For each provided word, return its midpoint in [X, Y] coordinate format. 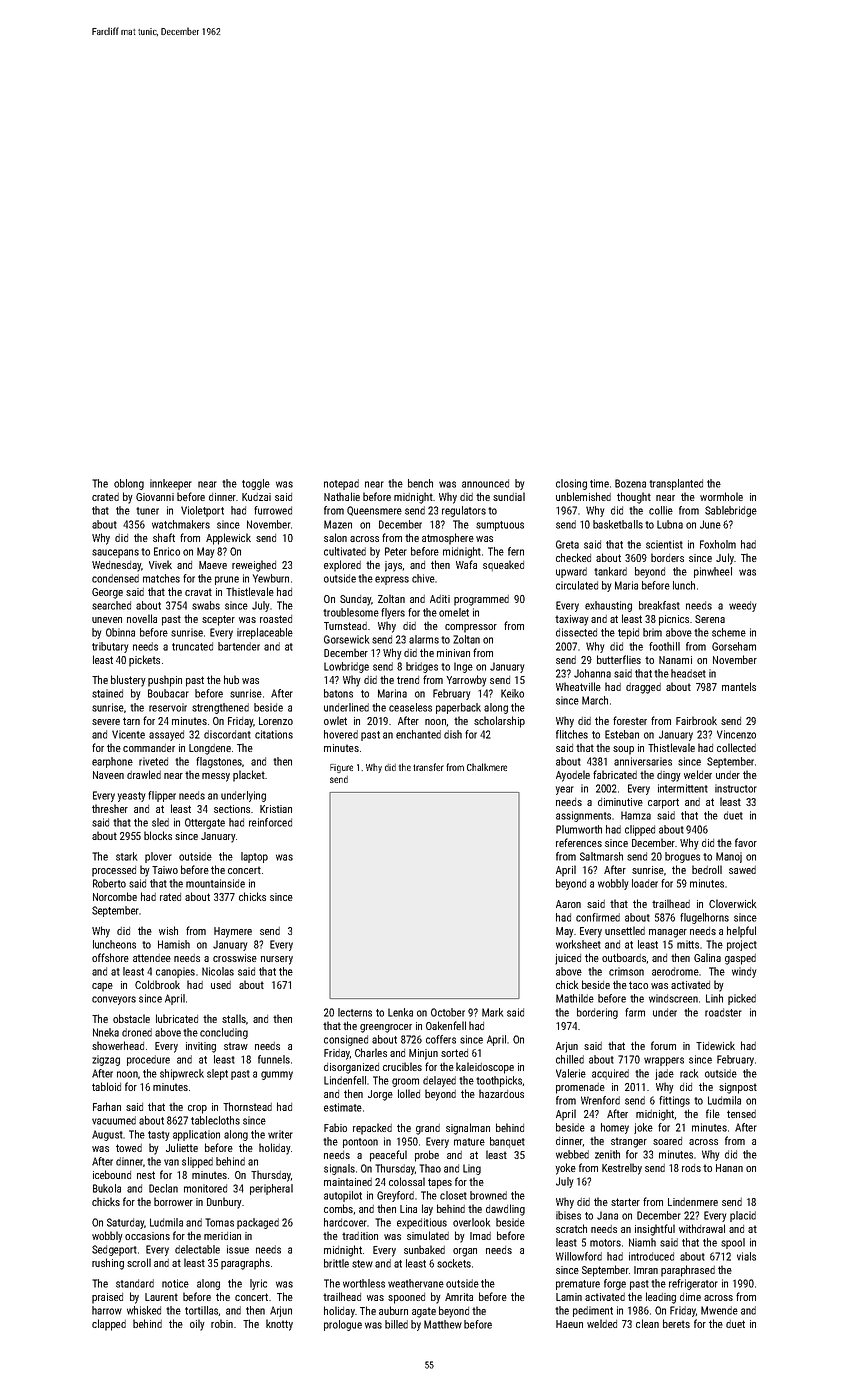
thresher [110, 808]
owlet [335, 720]
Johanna [592, 673]
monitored [205, 1188]
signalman [468, 1129]
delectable [197, 1249]
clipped [640, 830]
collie [661, 510]
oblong [129, 484]
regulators [464, 511]
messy [216, 777]
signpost [738, 1088]
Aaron [568, 904]
